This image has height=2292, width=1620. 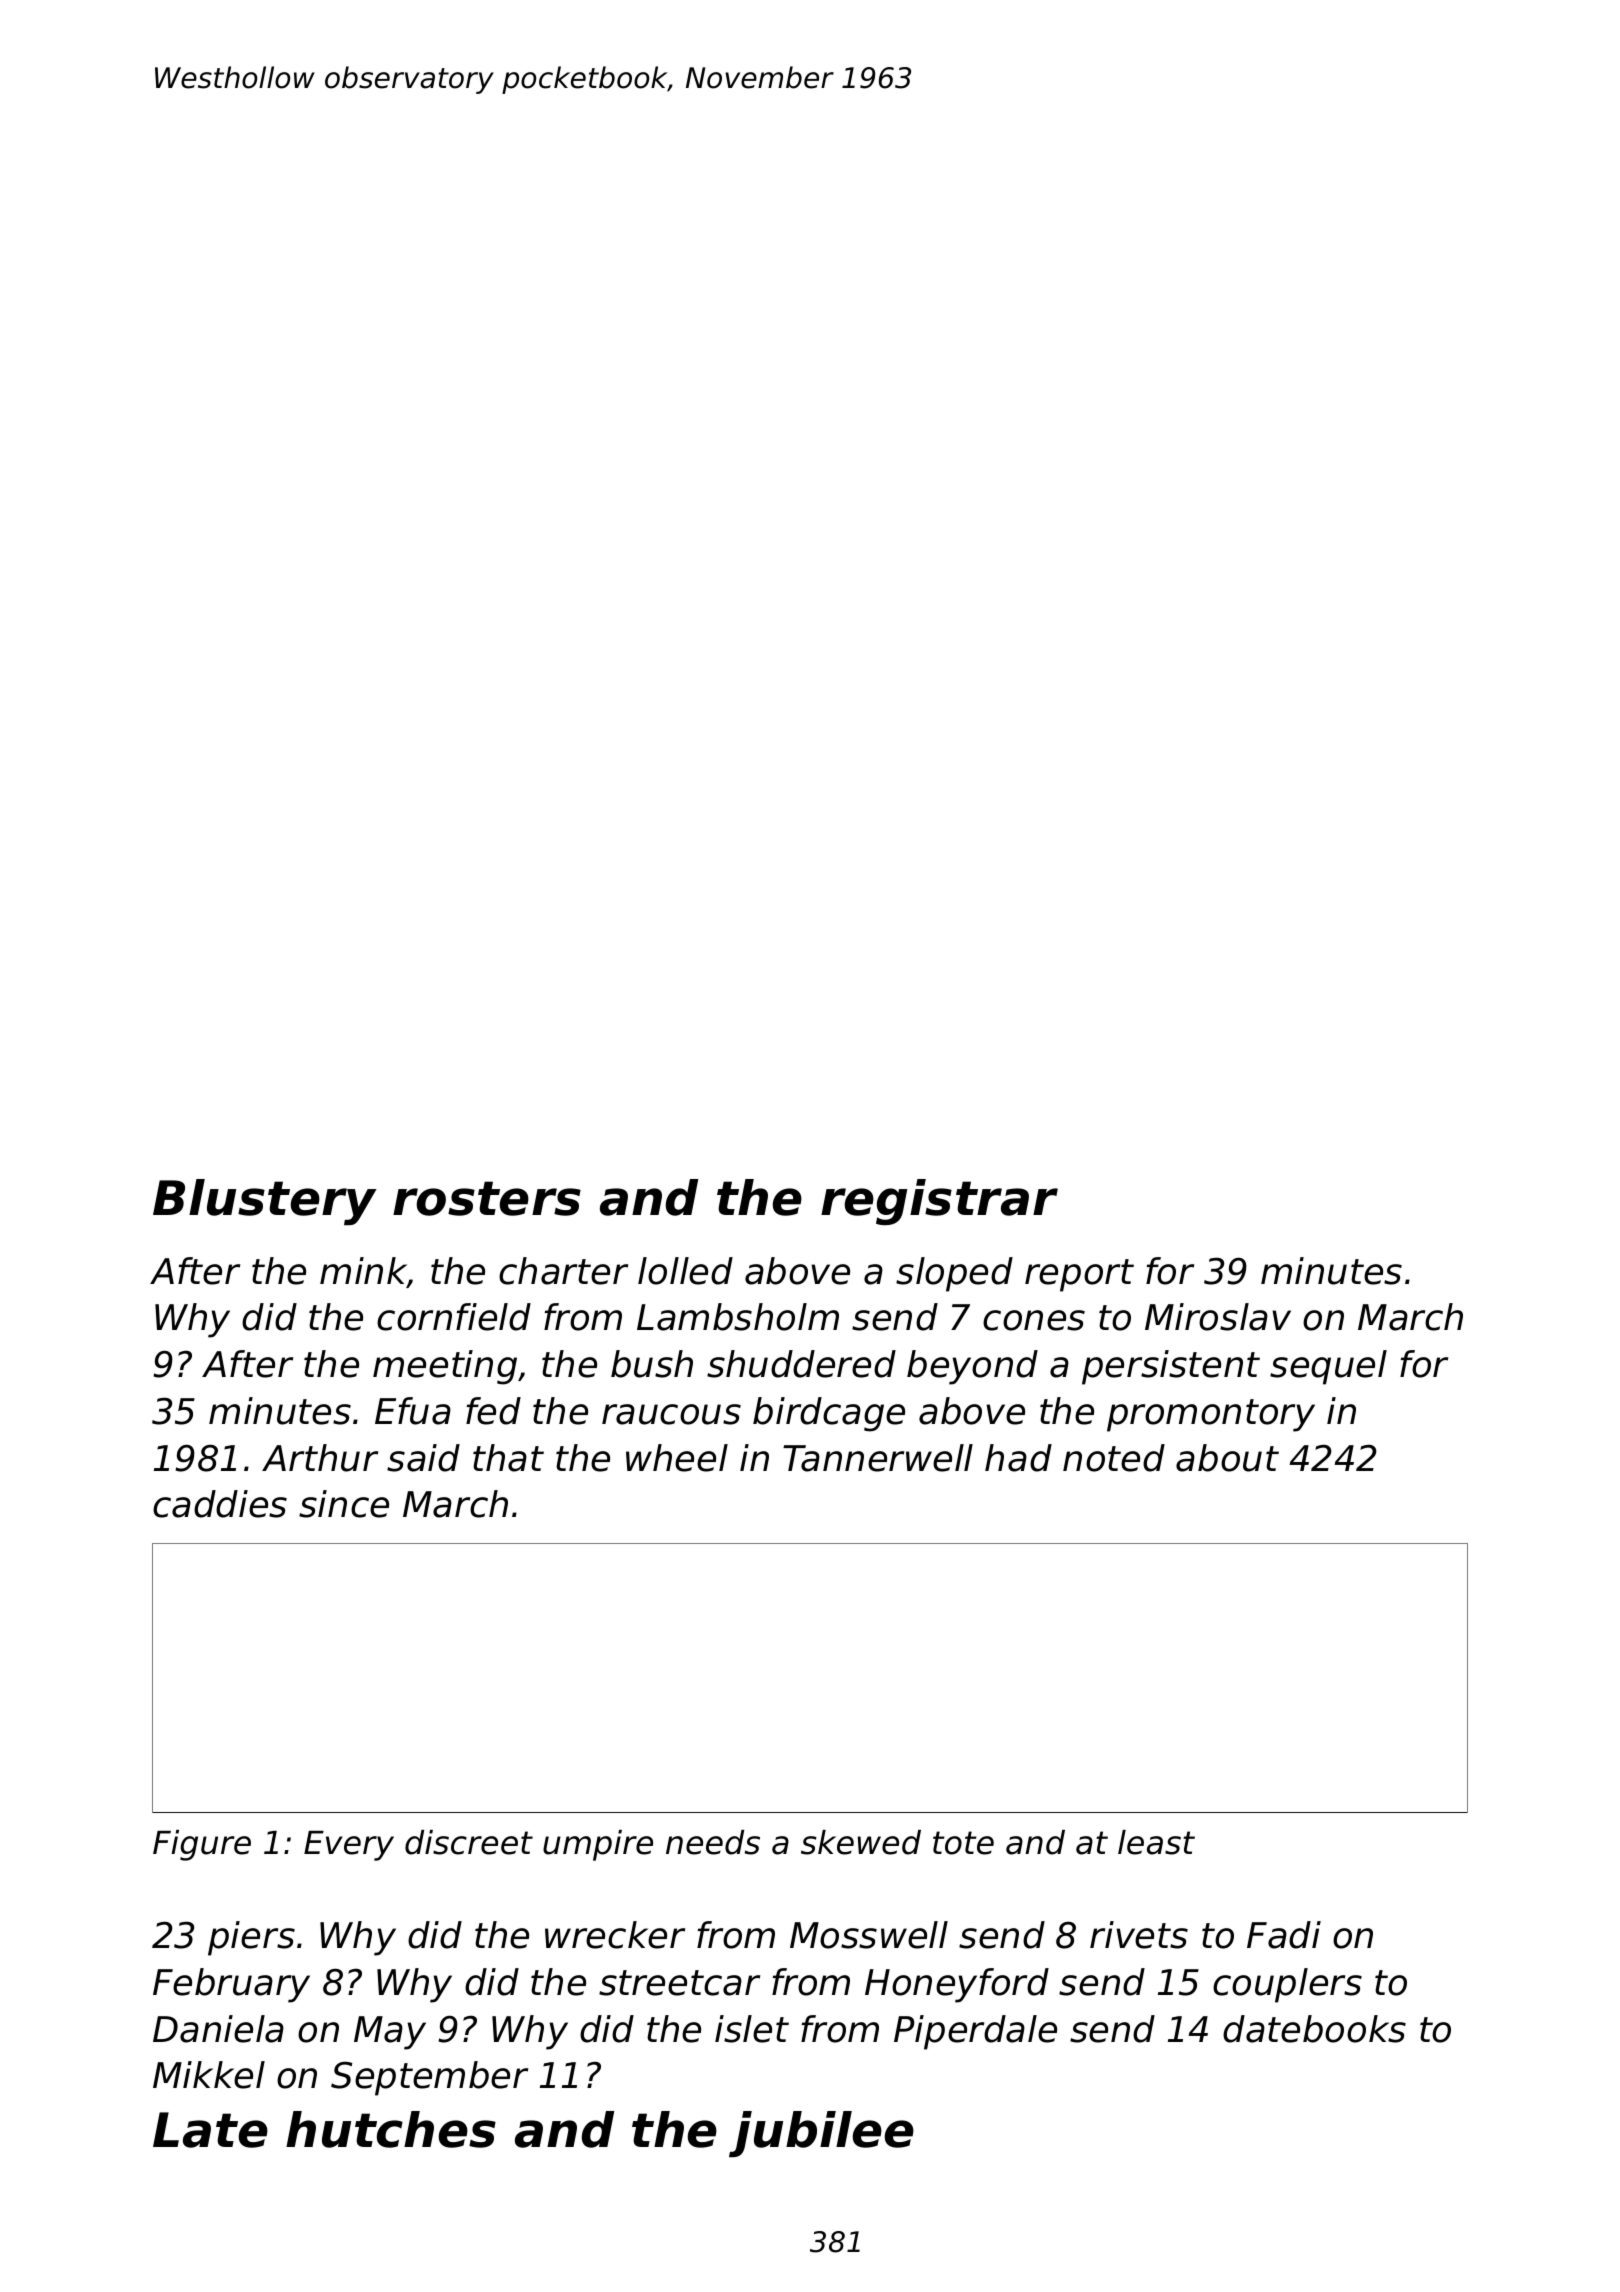 I want to click on Late, so click(x=210, y=2130).
